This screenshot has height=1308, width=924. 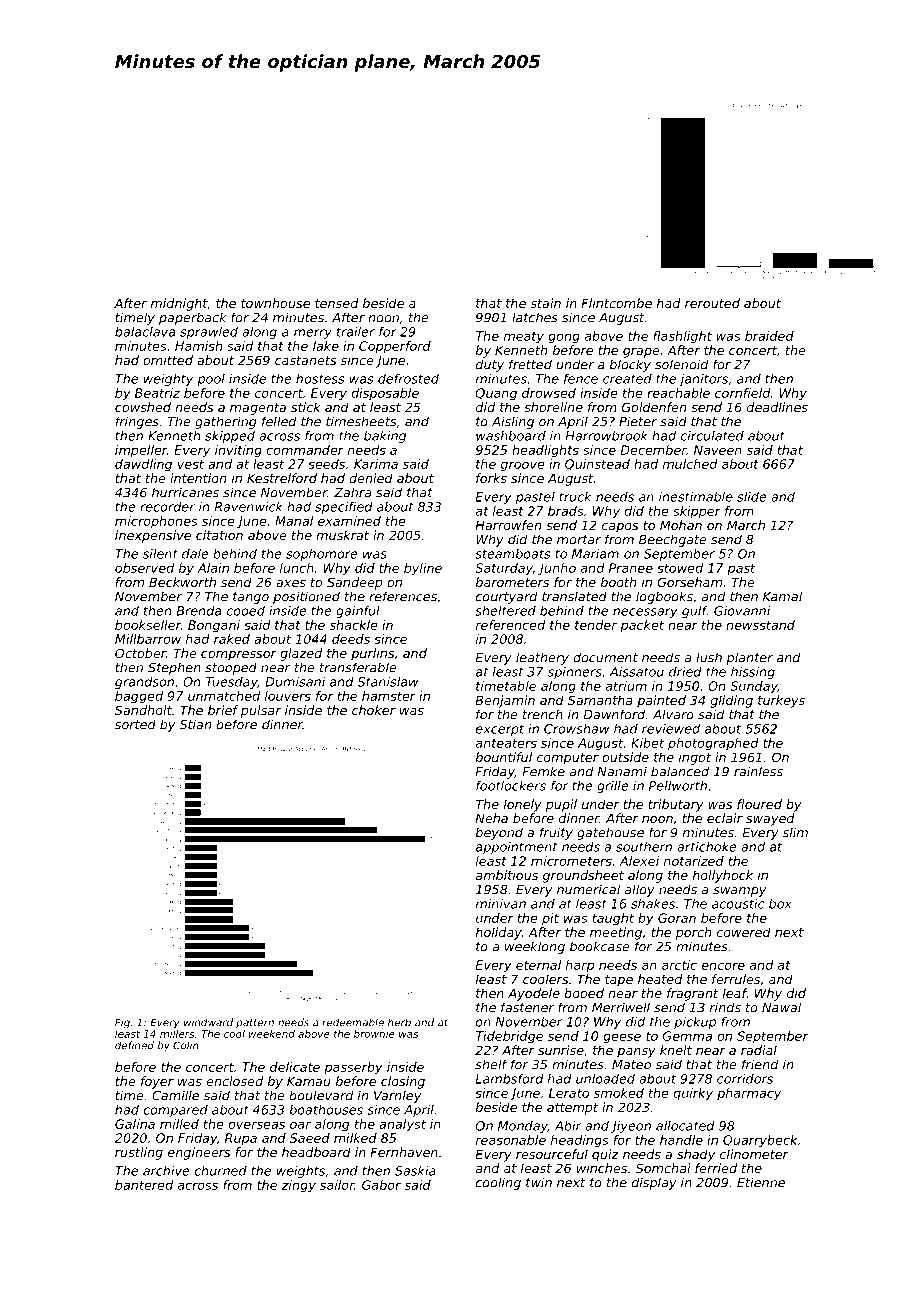 What do you see at coordinates (511, 1140) in the screenshot?
I see `reasonable` at bounding box center [511, 1140].
